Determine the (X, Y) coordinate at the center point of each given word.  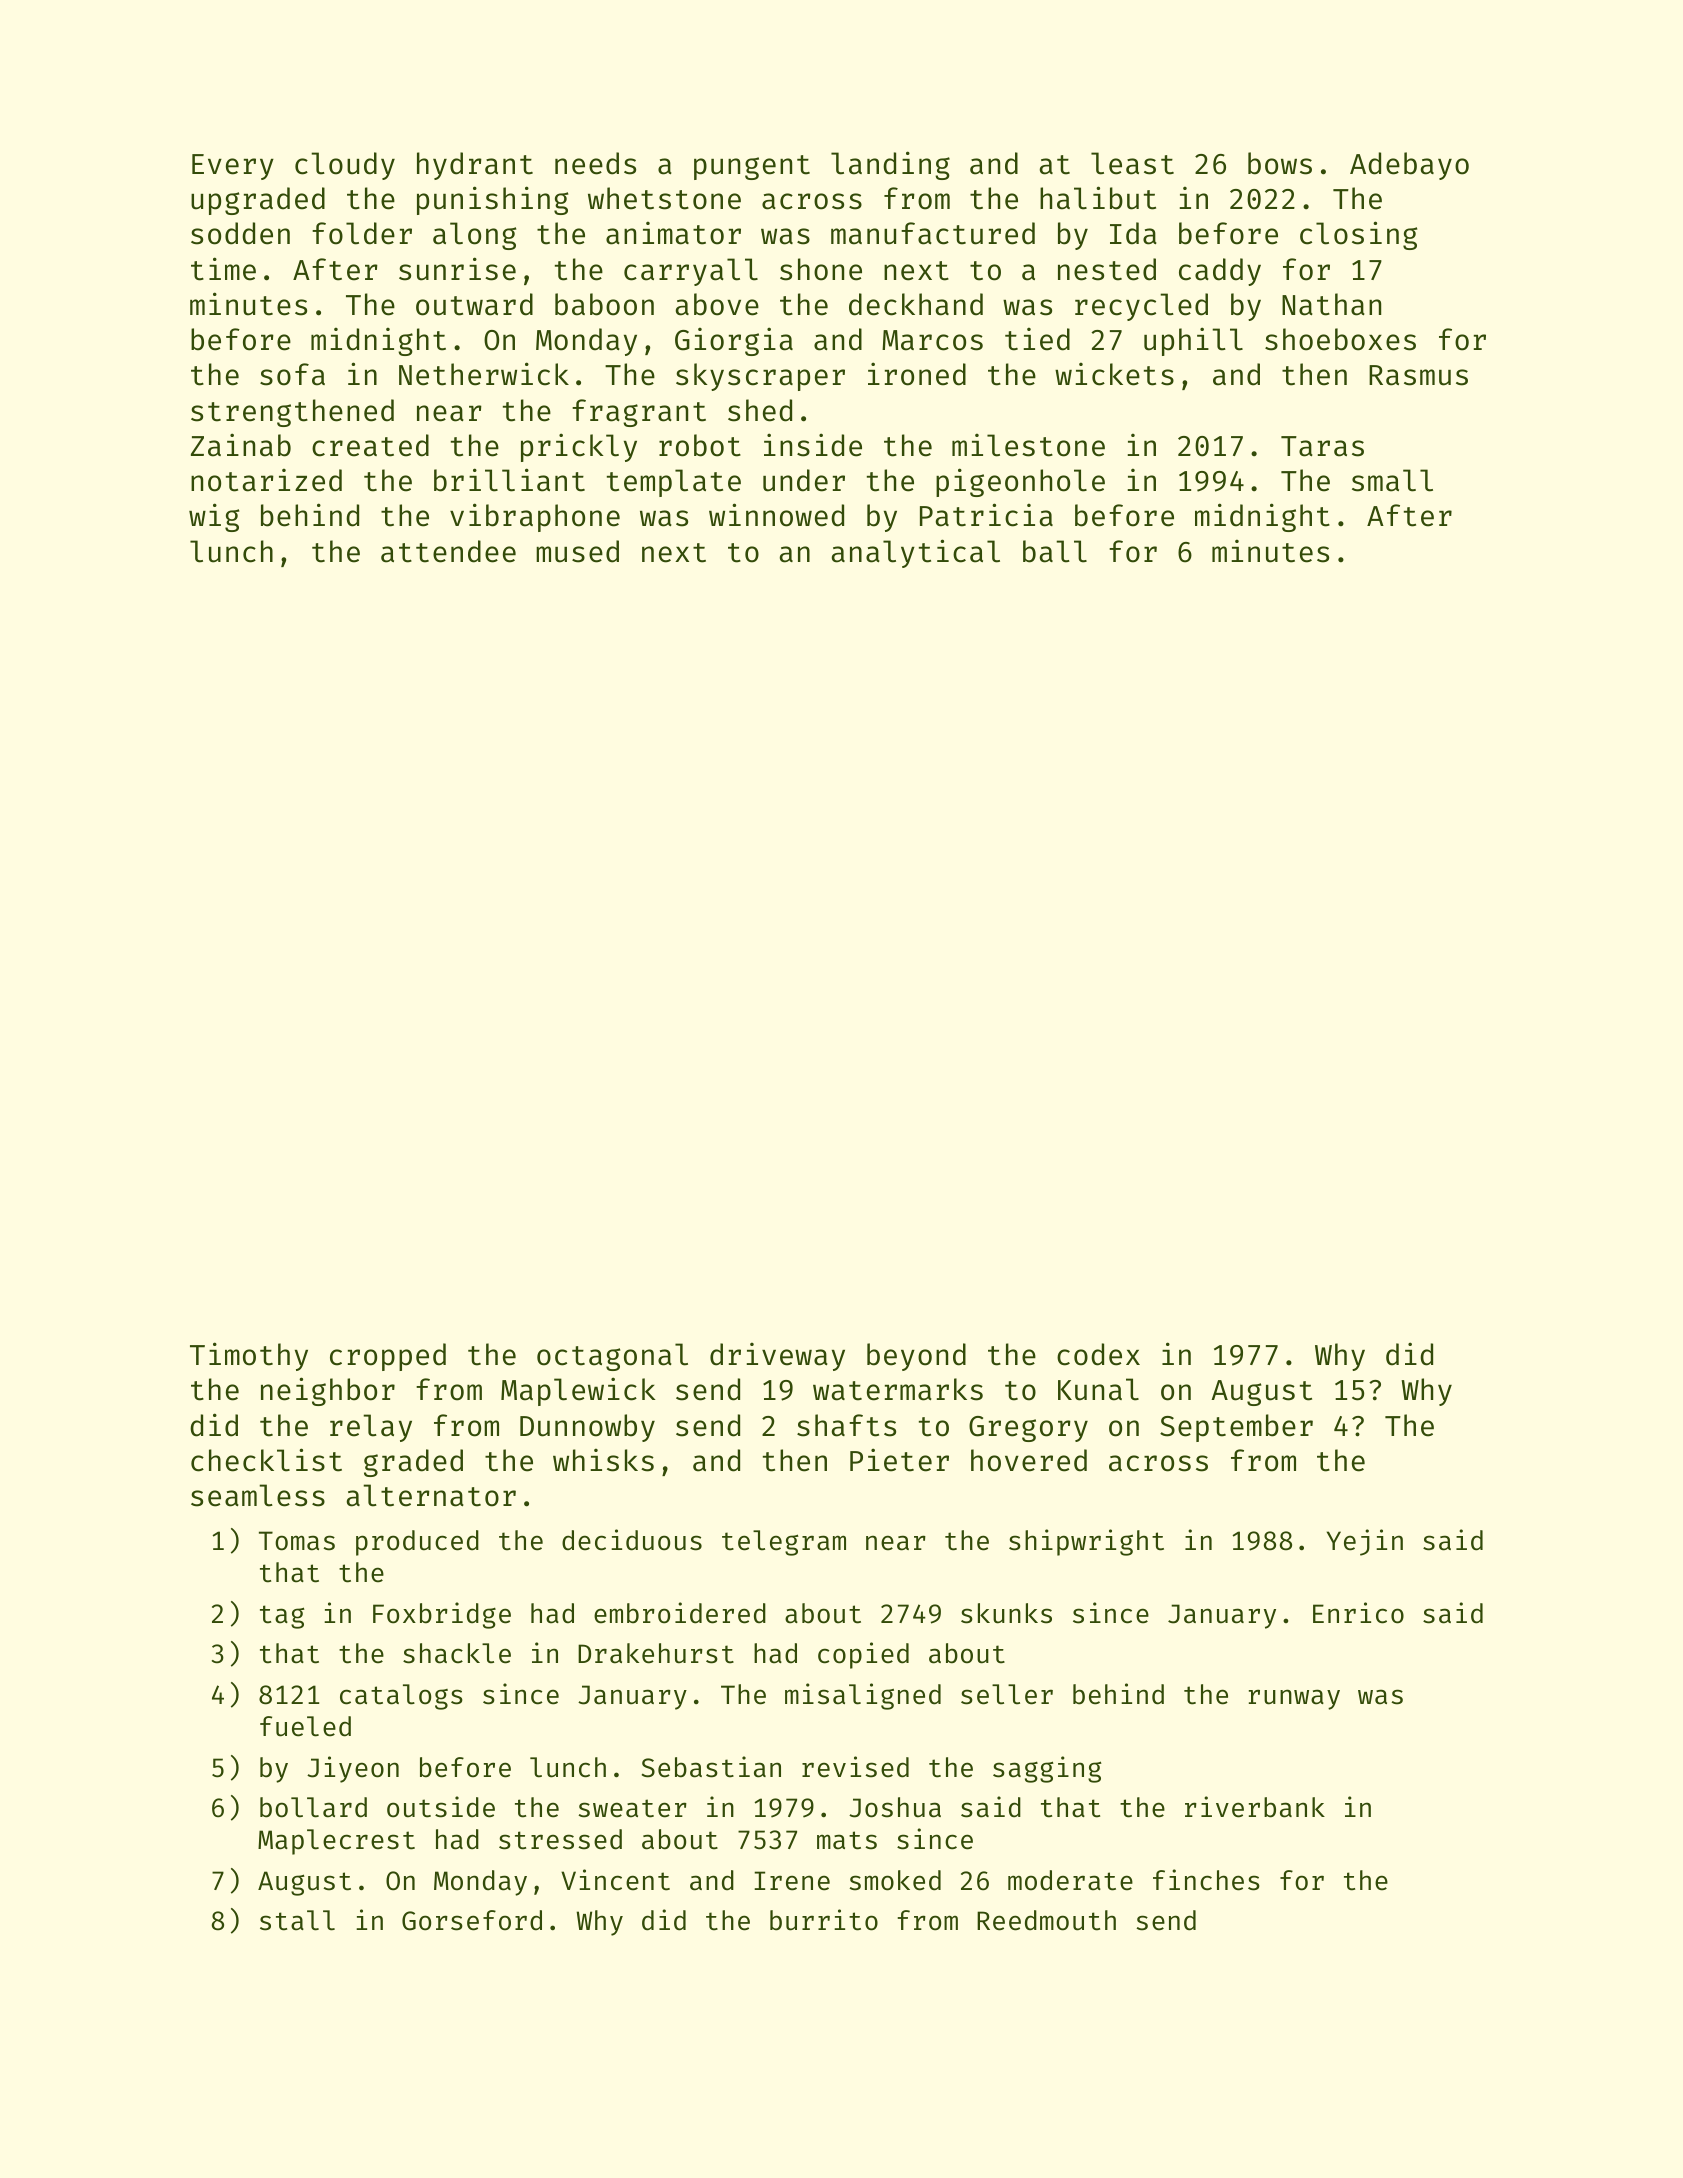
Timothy (249, 1356)
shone (821, 269)
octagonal (612, 1357)
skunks (1006, 1613)
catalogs (401, 1697)
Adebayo (1409, 166)
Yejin (1365, 1542)
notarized (266, 480)
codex (1098, 1354)
